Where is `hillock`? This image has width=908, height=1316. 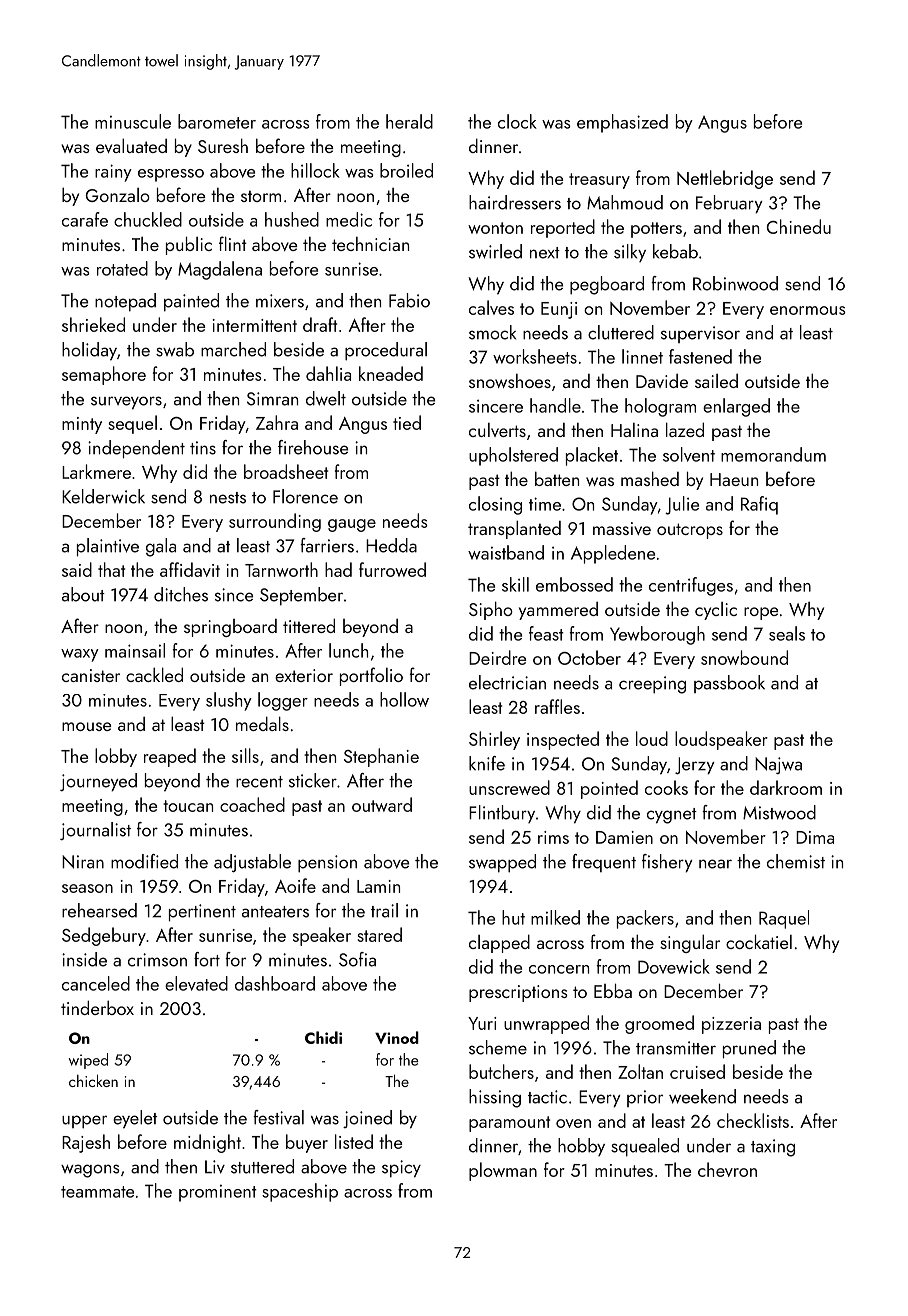
hillock is located at coordinates (315, 170).
